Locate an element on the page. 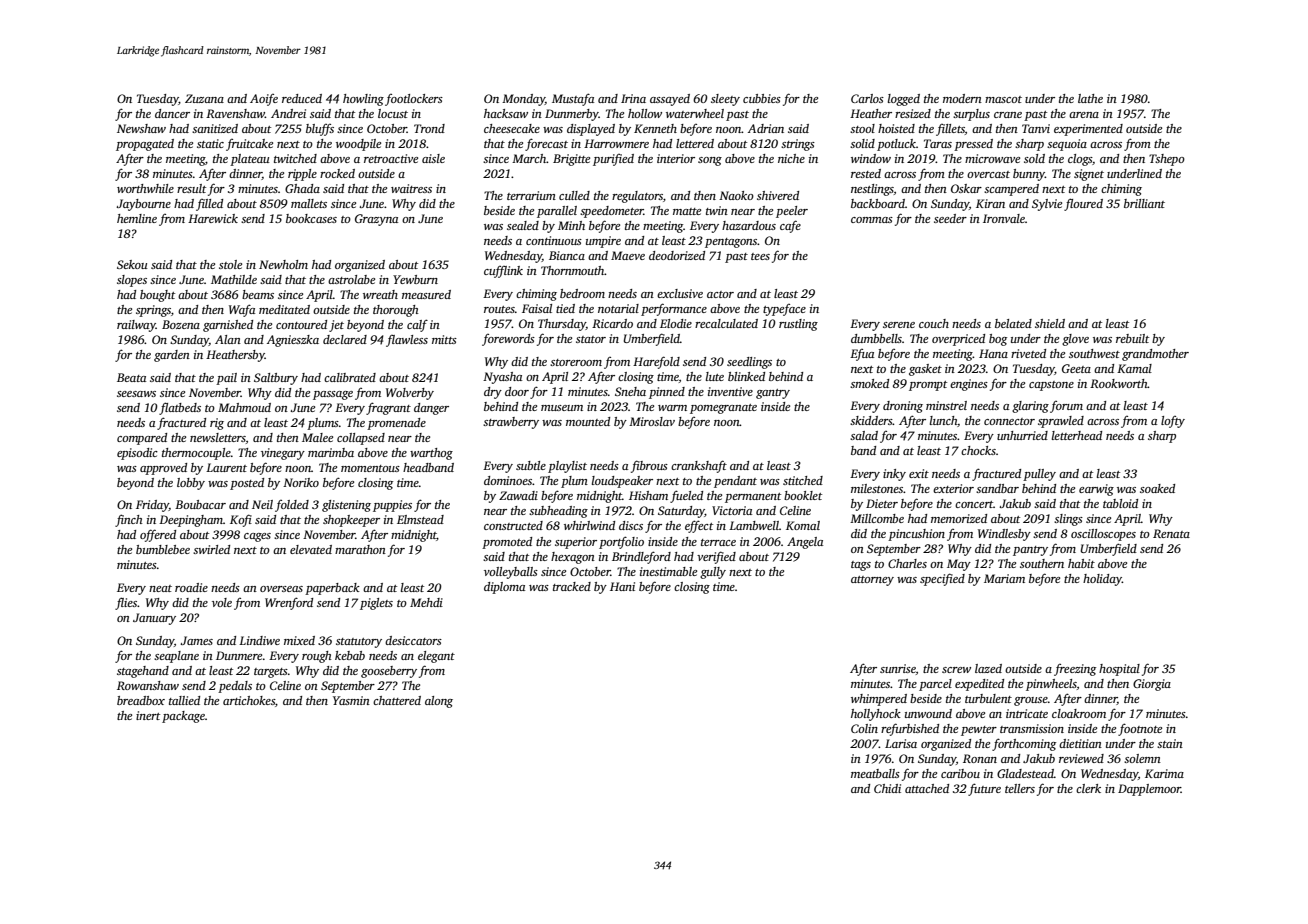  Zuzana is located at coordinates (204, 98).
